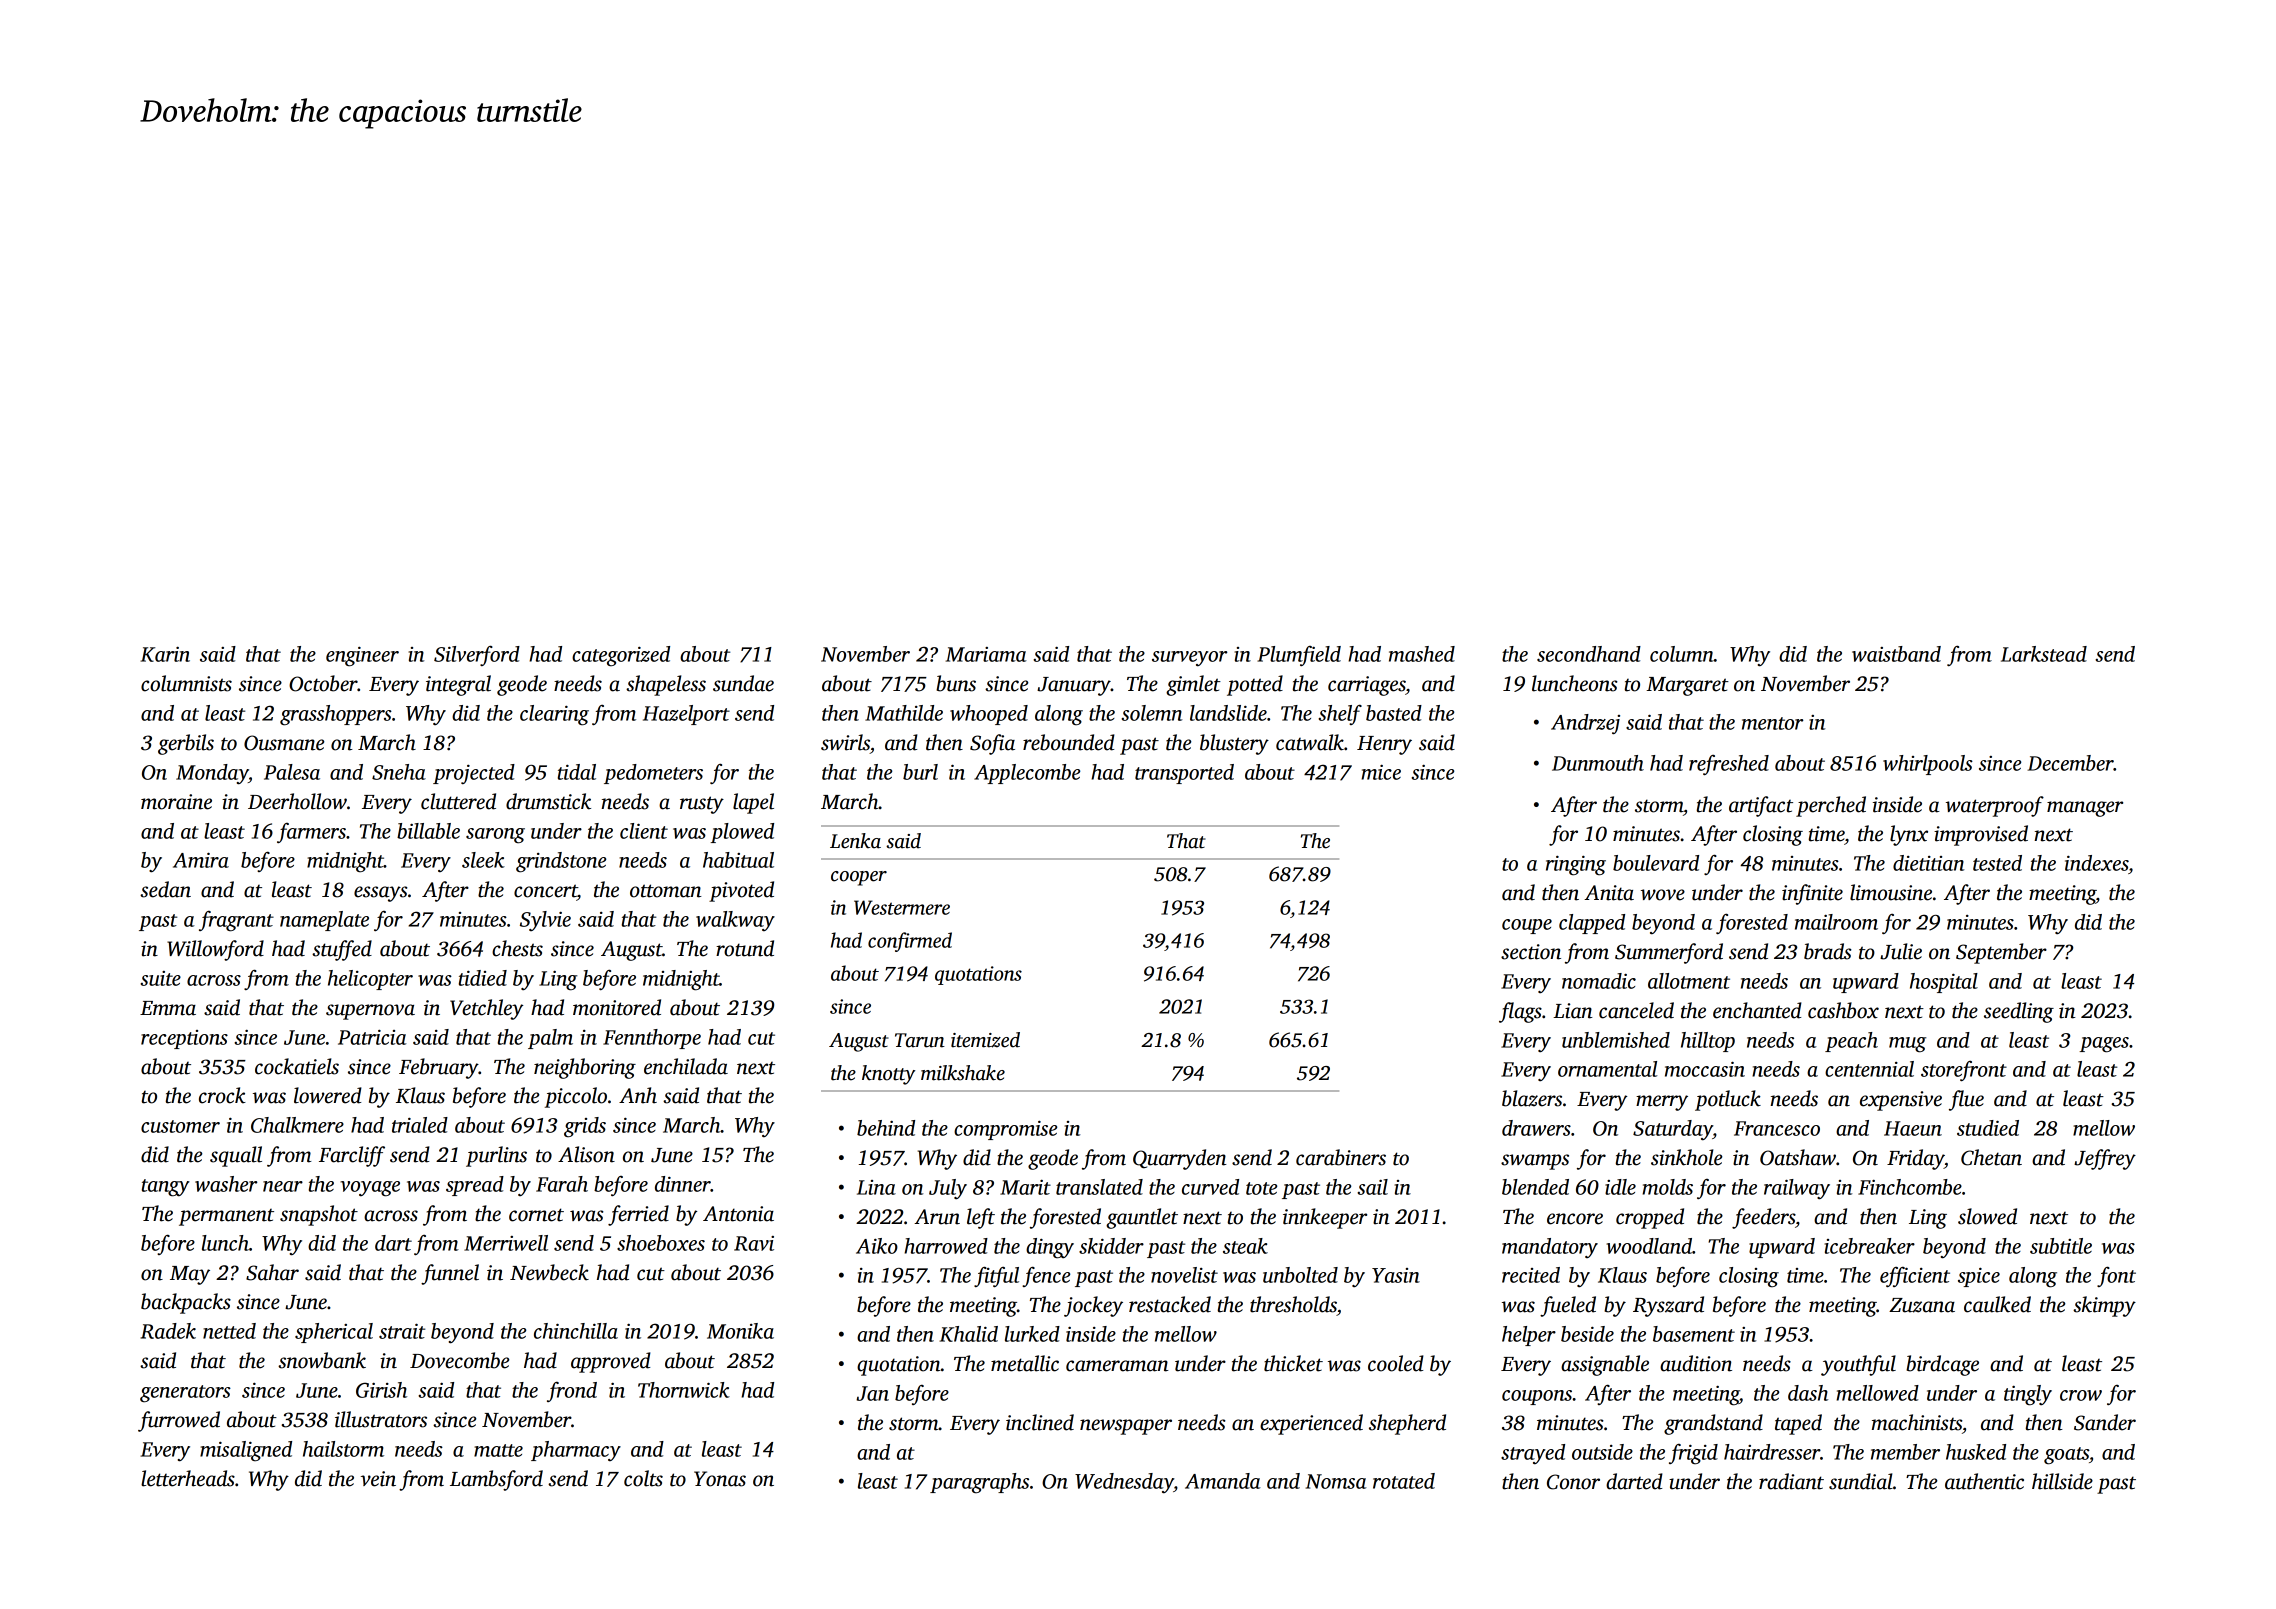  What do you see at coordinates (920, 772) in the screenshot?
I see `burl` at bounding box center [920, 772].
